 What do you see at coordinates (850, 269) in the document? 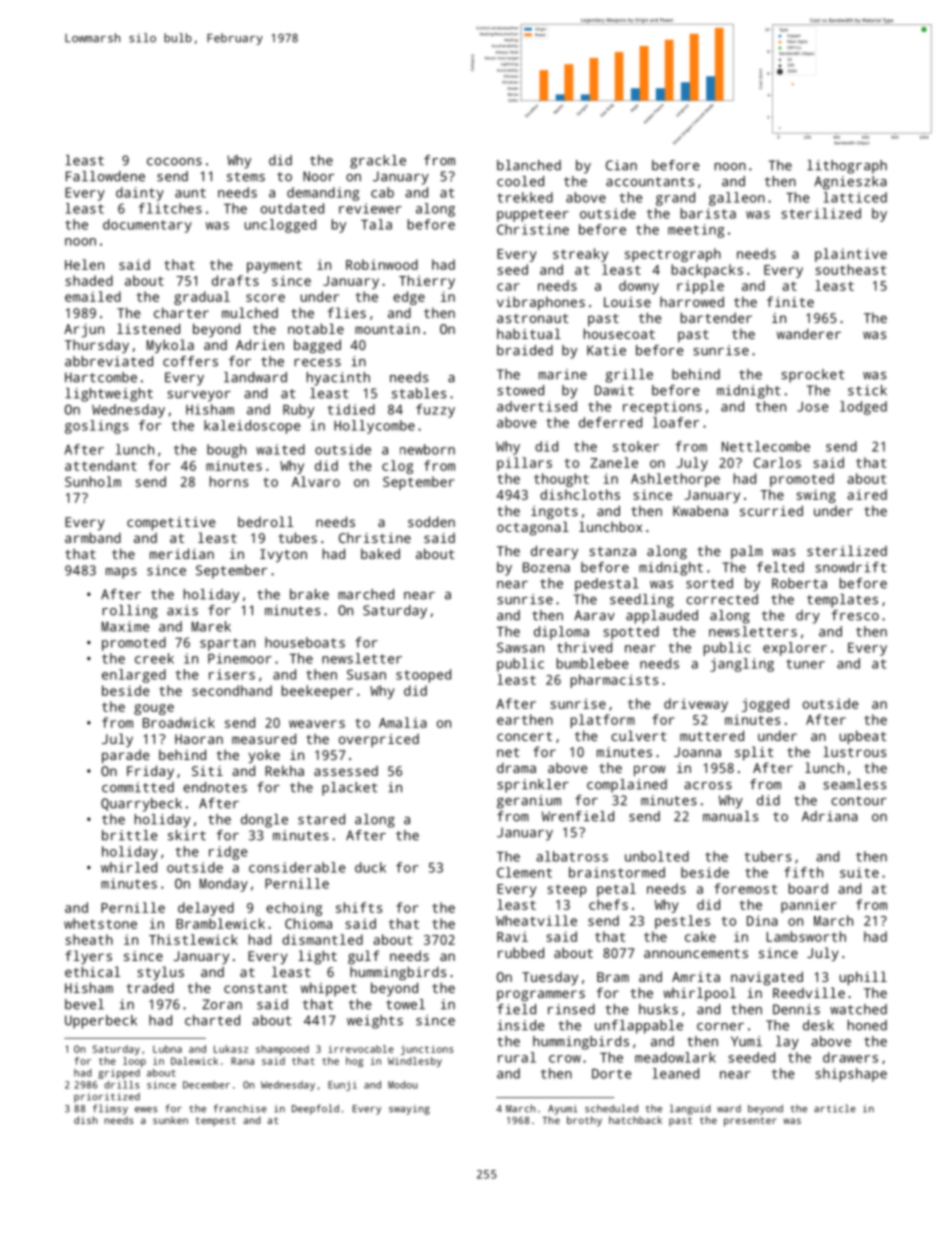
I see `southeast` at bounding box center [850, 269].
